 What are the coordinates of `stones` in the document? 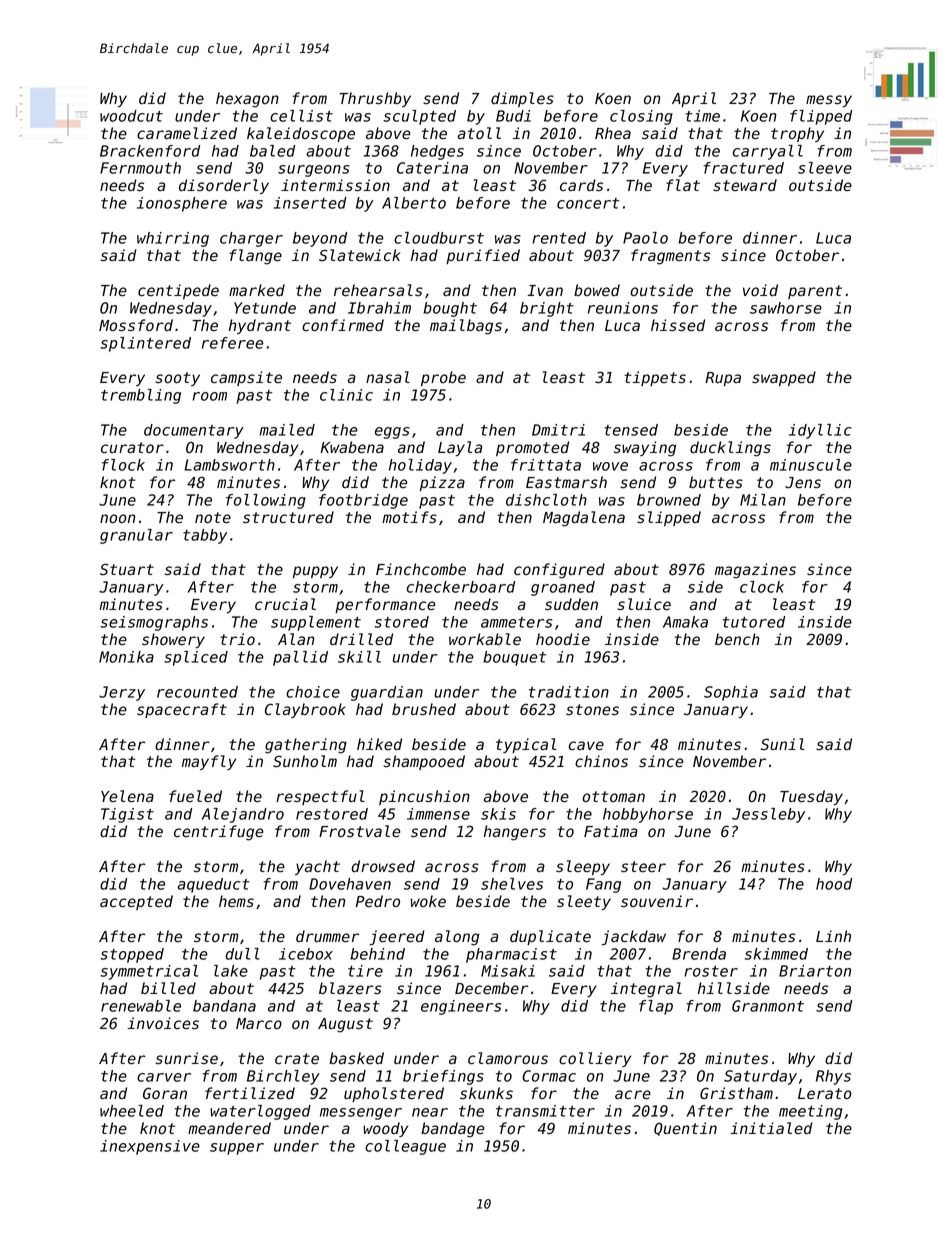 It's located at (592, 710).
